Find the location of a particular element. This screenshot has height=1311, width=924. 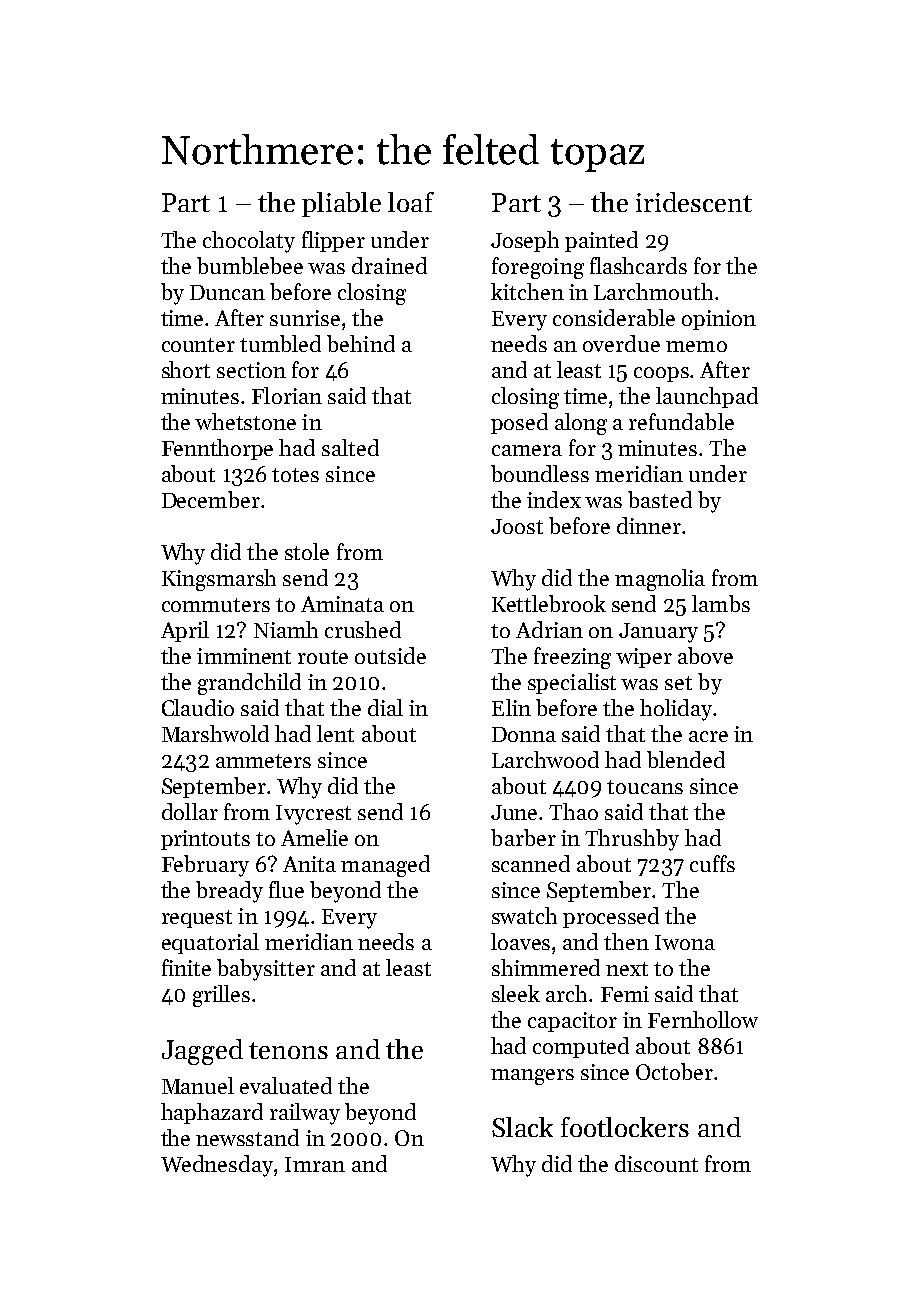

sleek is located at coordinates (516, 993).
